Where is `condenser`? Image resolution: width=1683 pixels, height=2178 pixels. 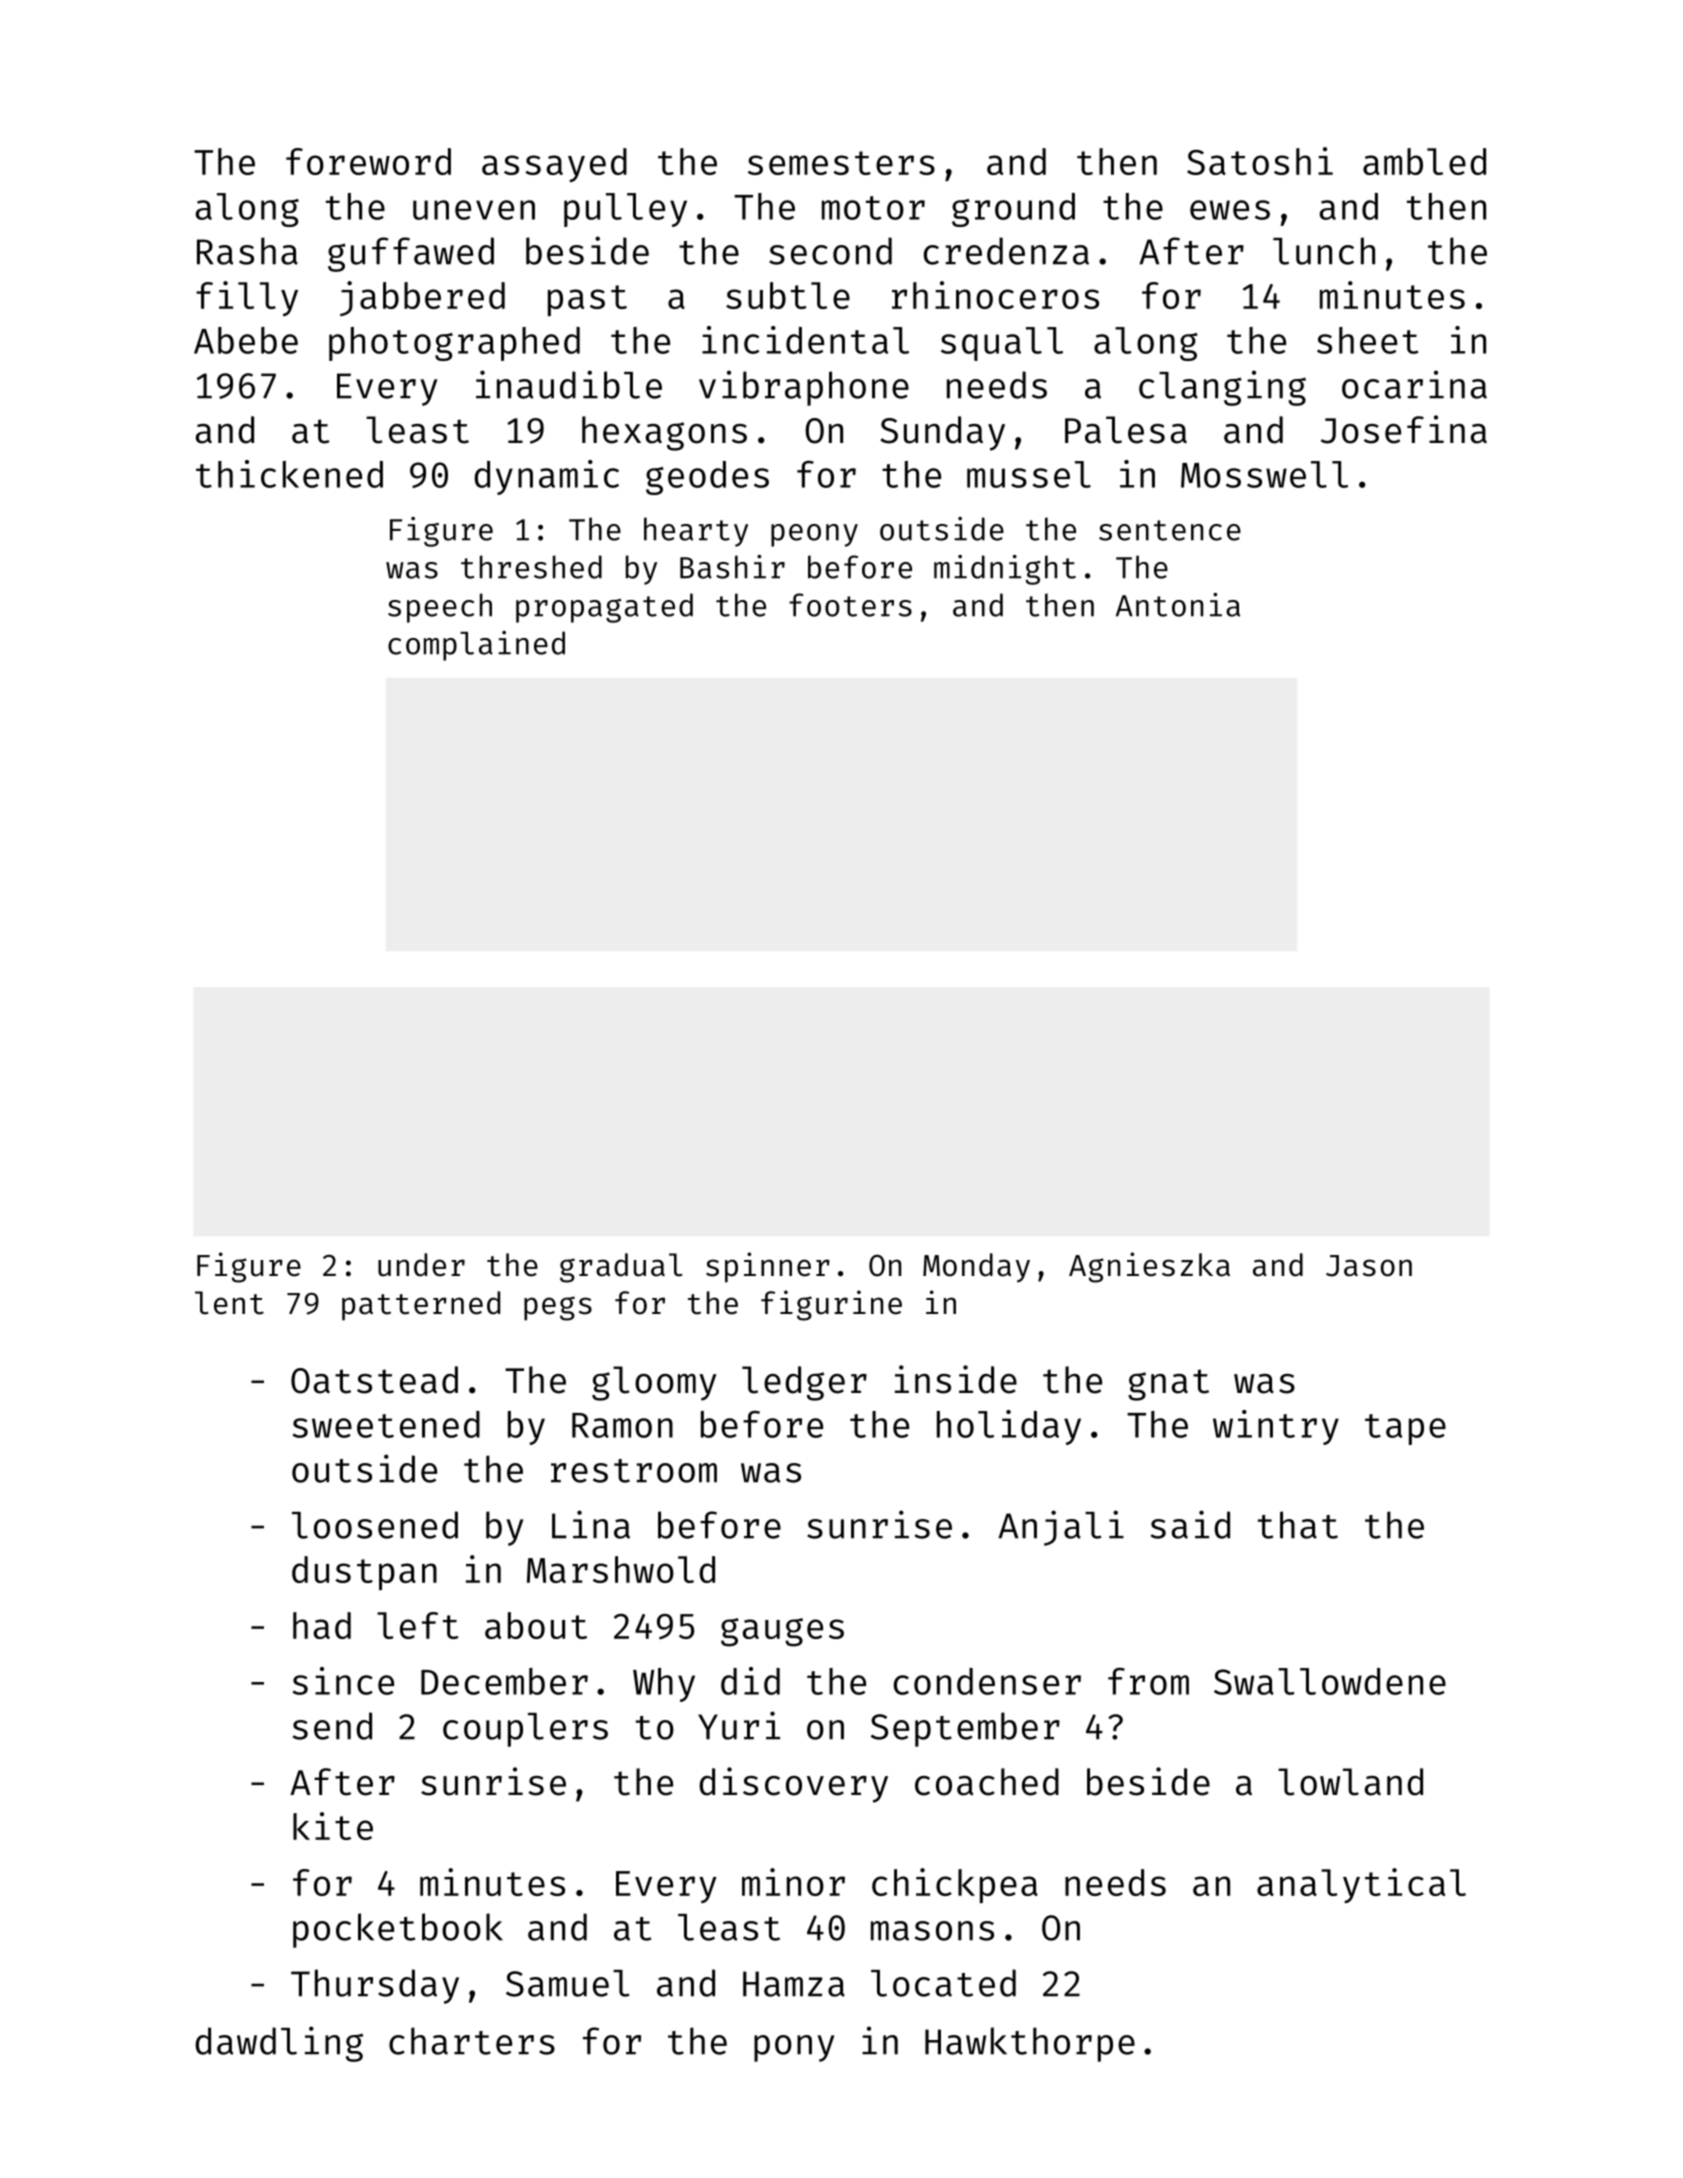 condenser is located at coordinates (987, 1681).
